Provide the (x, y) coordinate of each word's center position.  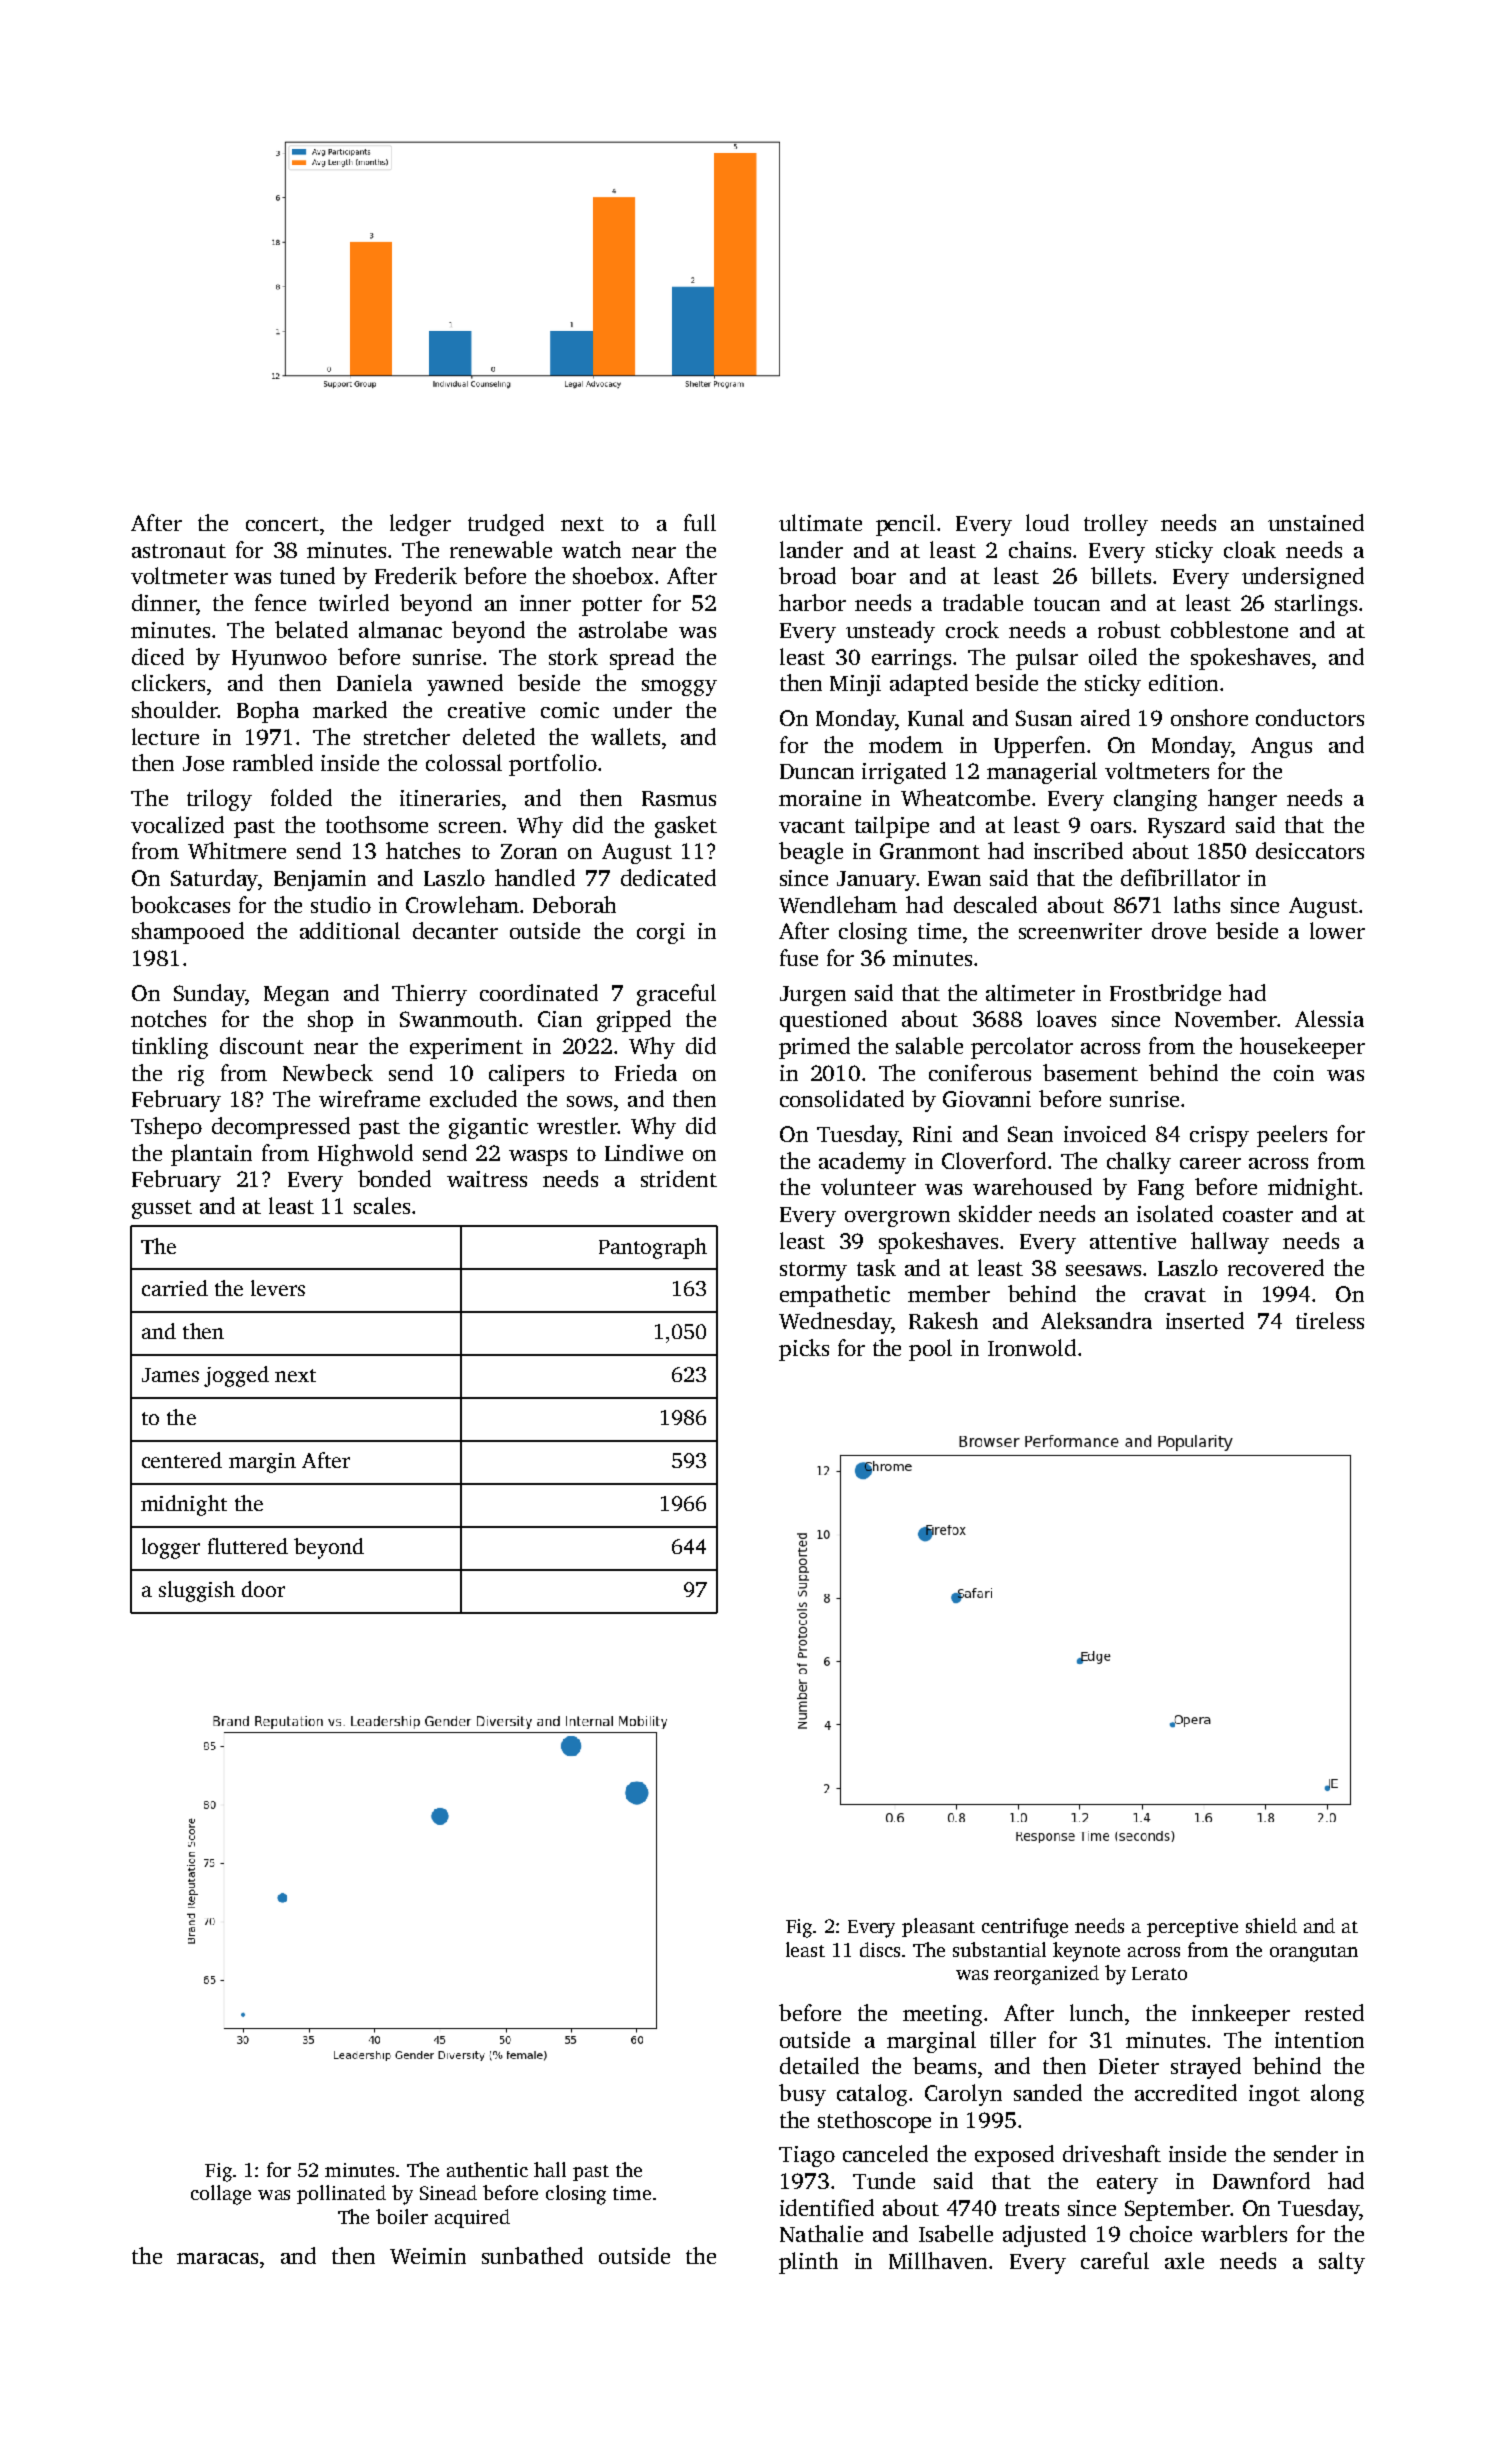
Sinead (448, 2192)
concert (282, 524)
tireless (1330, 1320)
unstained (1316, 522)
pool (930, 1350)
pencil (905, 525)
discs (880, 1949)
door (263, 1589)
